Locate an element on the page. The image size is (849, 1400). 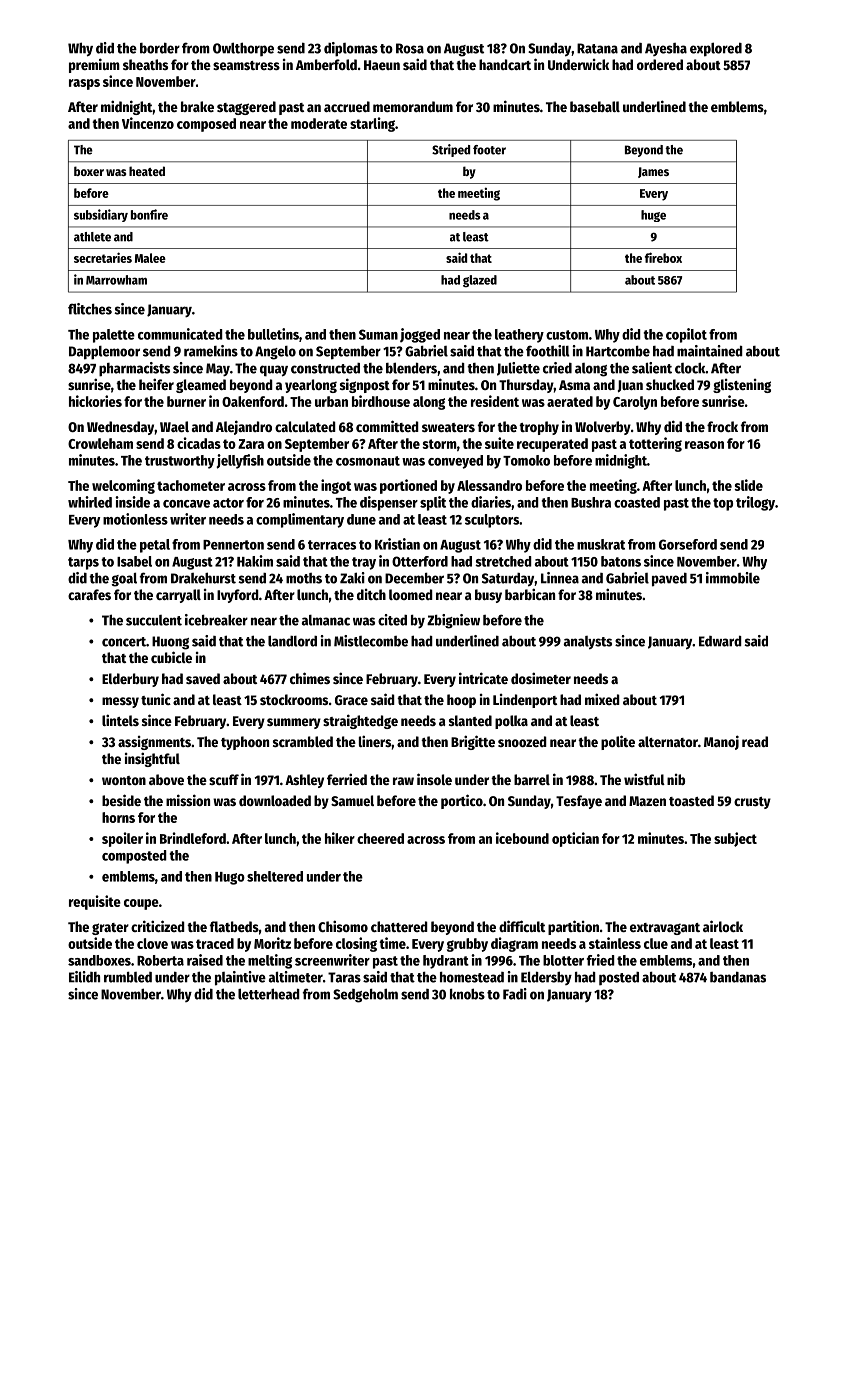
maintained is located at coordinates (710, 351).
